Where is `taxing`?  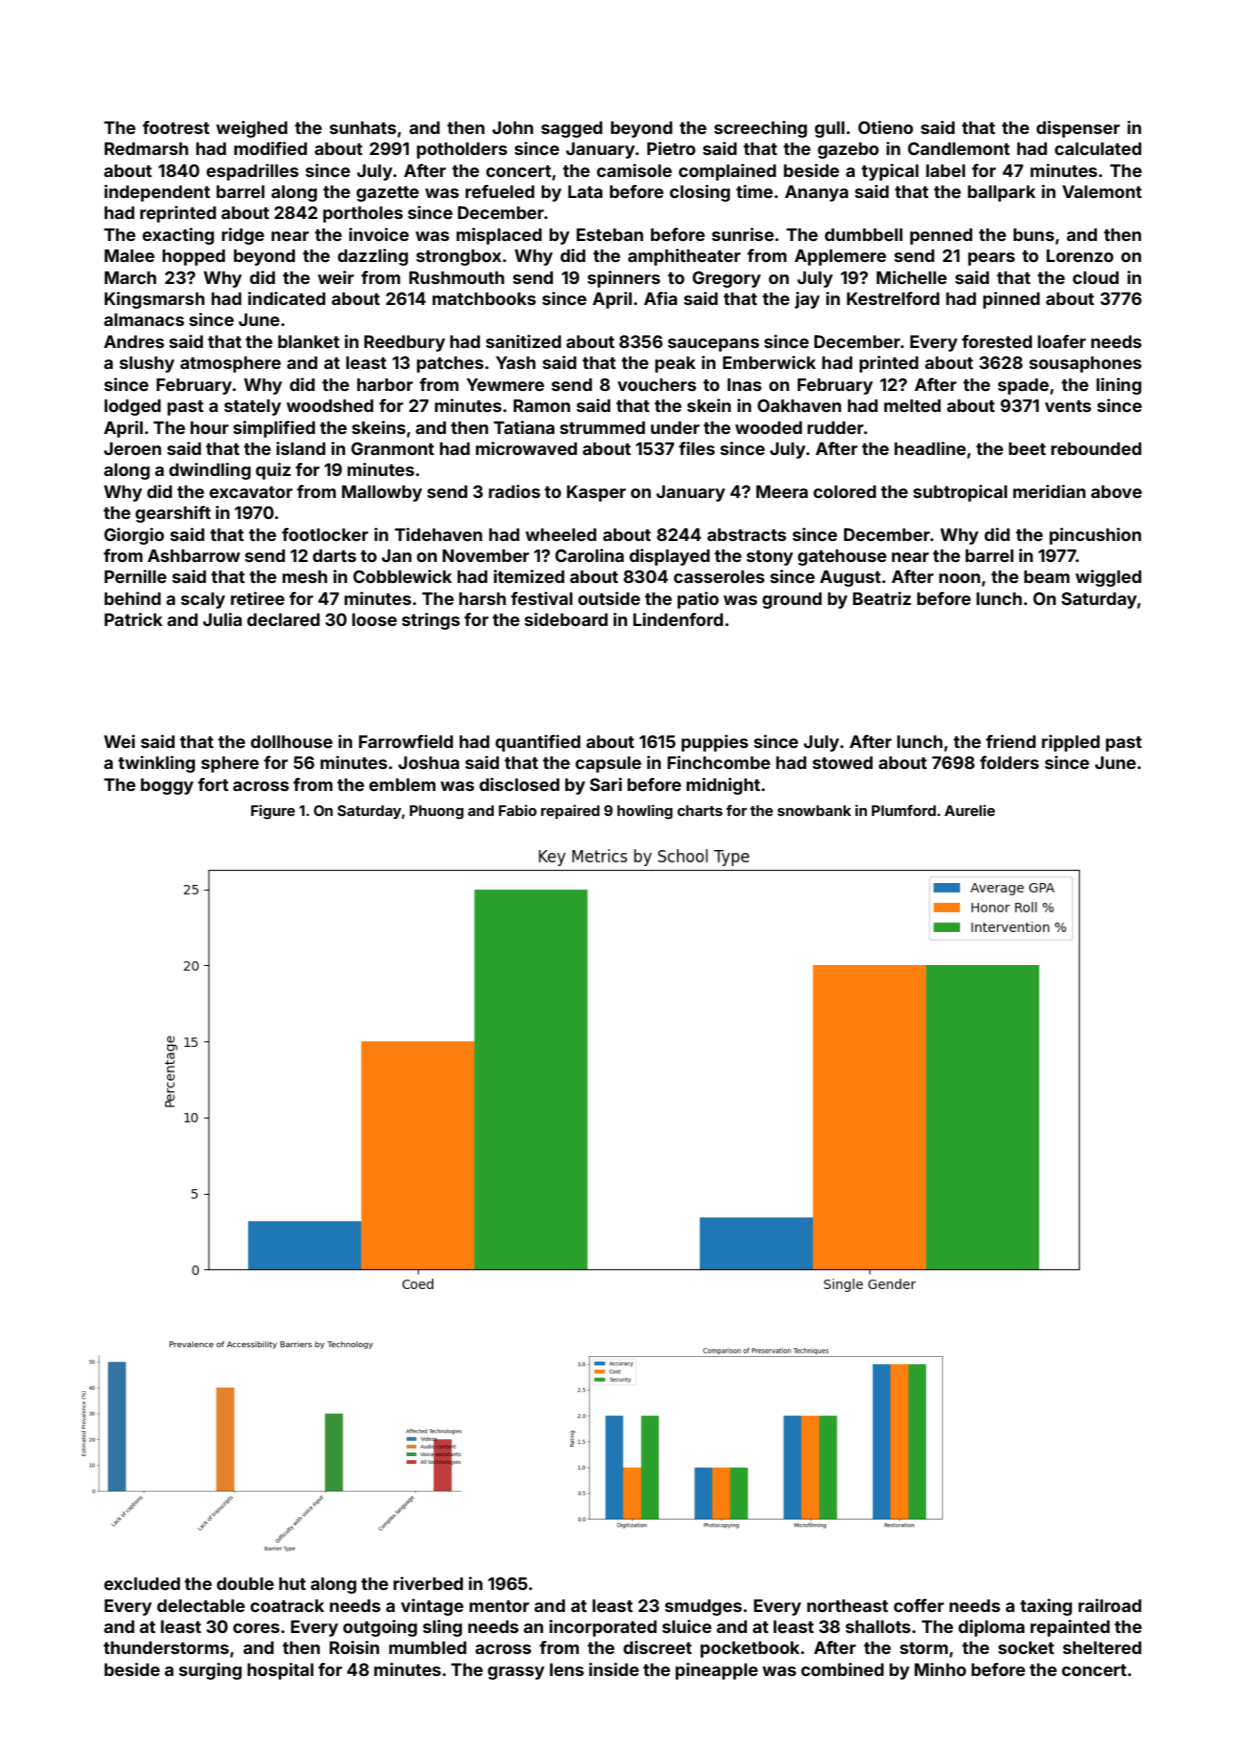
taxing is located at coordinates (1046, 1607).
